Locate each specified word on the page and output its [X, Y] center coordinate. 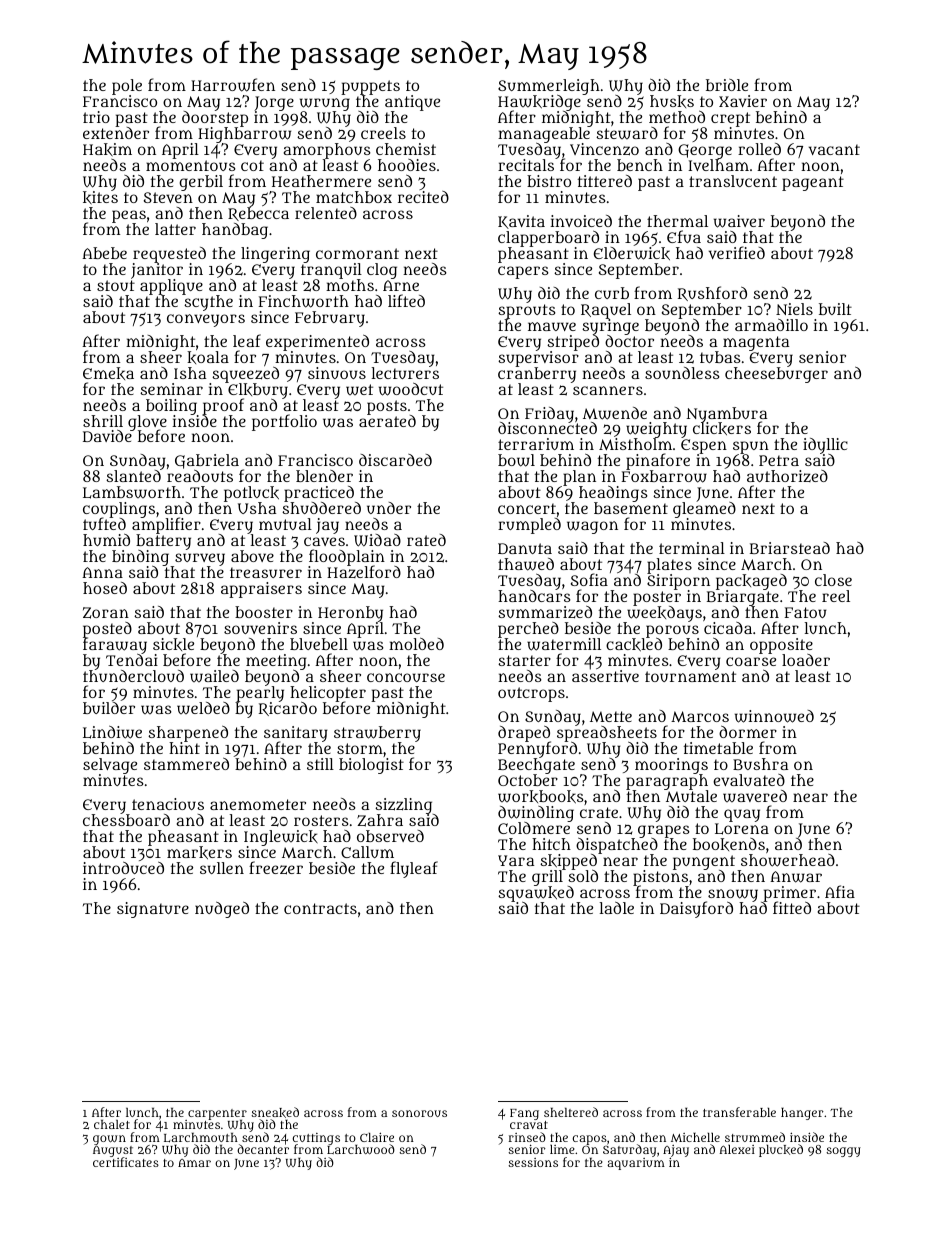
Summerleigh [549, 87]
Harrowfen [233, 85]
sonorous [419, 1113]
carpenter [217, 1114]
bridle [727, 85]
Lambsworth [132, 492]
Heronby [350, 614]
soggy [843, 1152]
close [833, 580]
